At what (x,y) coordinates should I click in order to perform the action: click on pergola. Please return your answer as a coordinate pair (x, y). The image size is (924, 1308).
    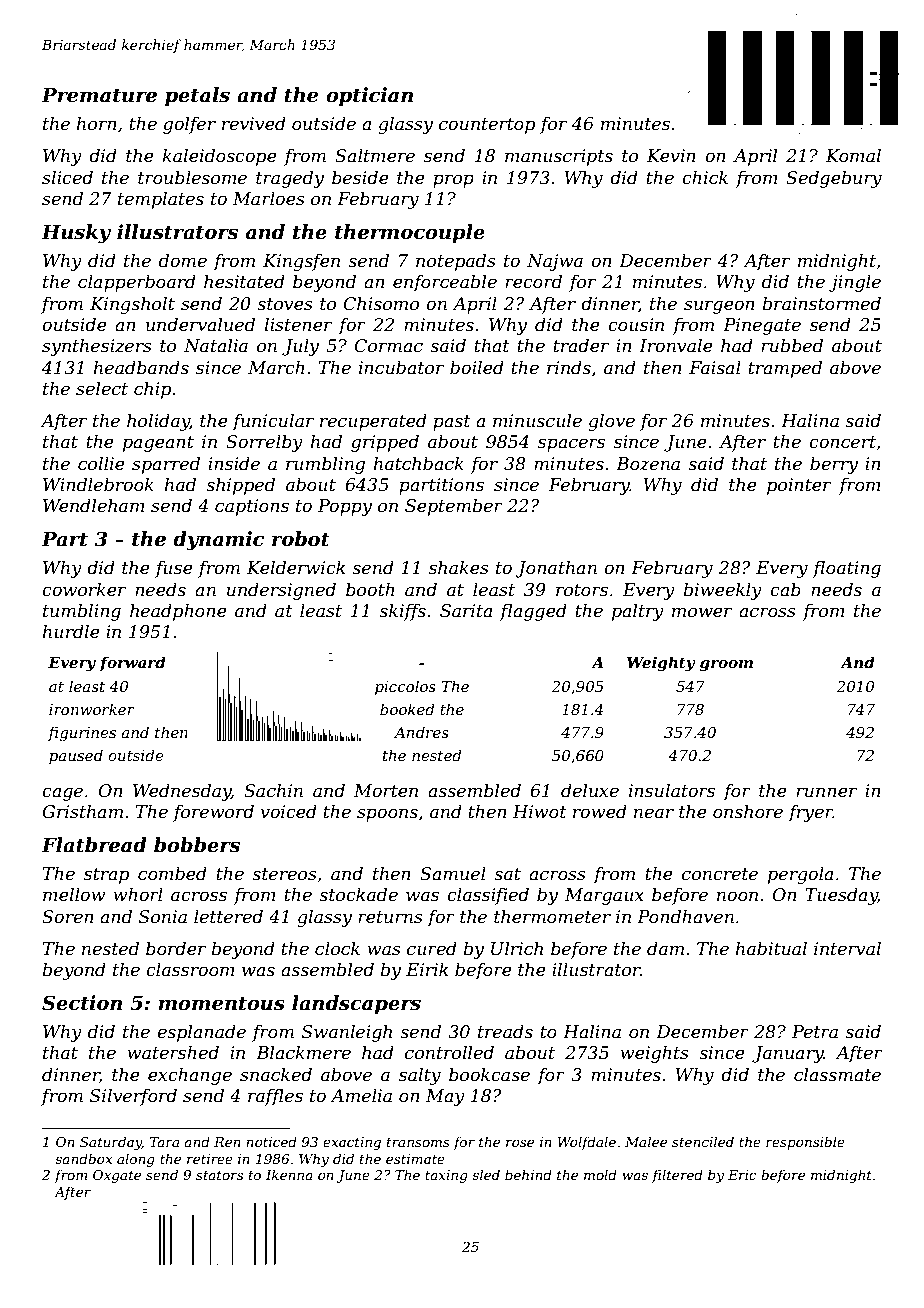
    Looking at the image, I should click on (800, 875).
